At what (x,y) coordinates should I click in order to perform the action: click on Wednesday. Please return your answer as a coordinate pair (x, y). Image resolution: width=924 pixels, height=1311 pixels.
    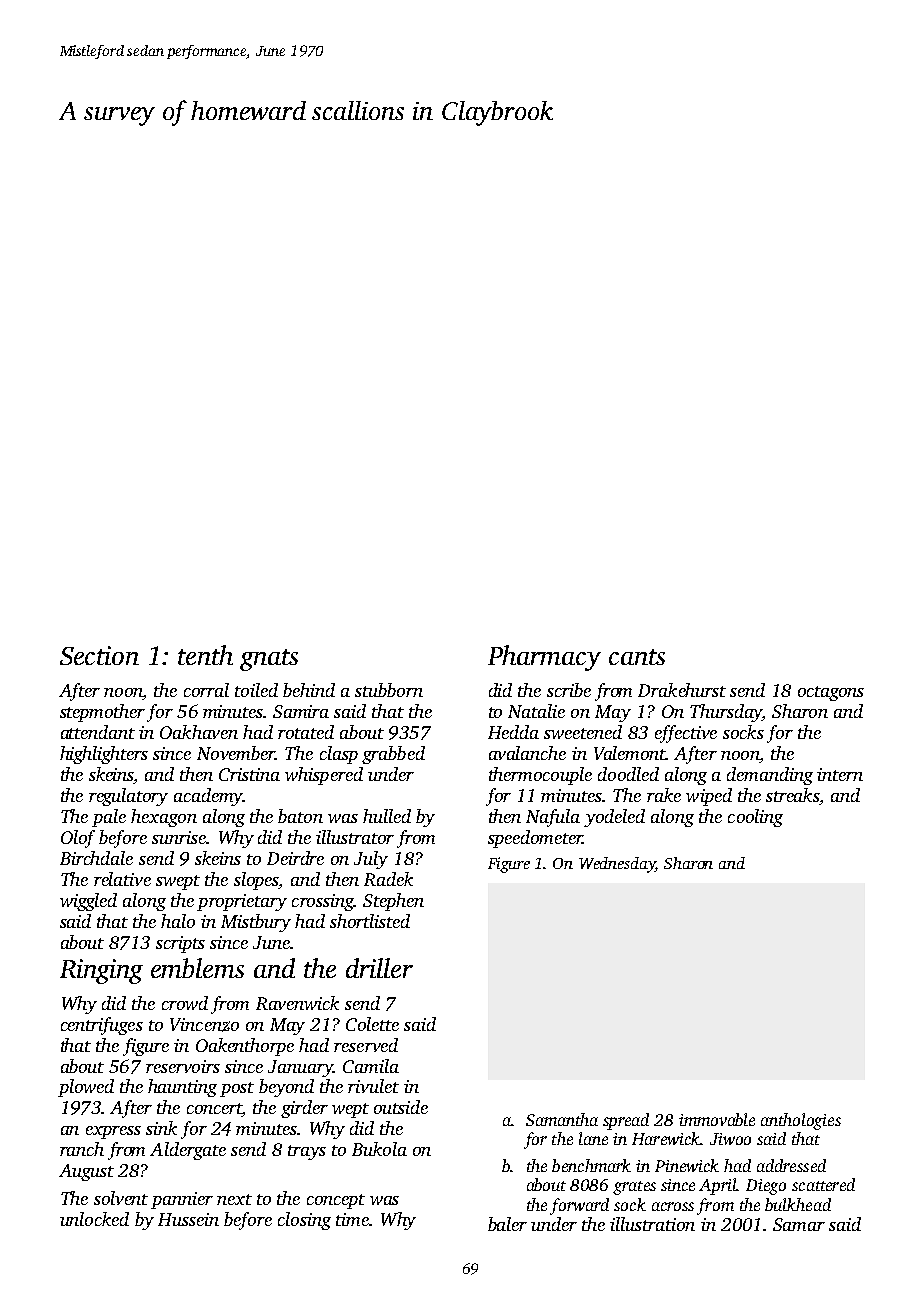
    Looking at the image, I should click on (617, 865).
